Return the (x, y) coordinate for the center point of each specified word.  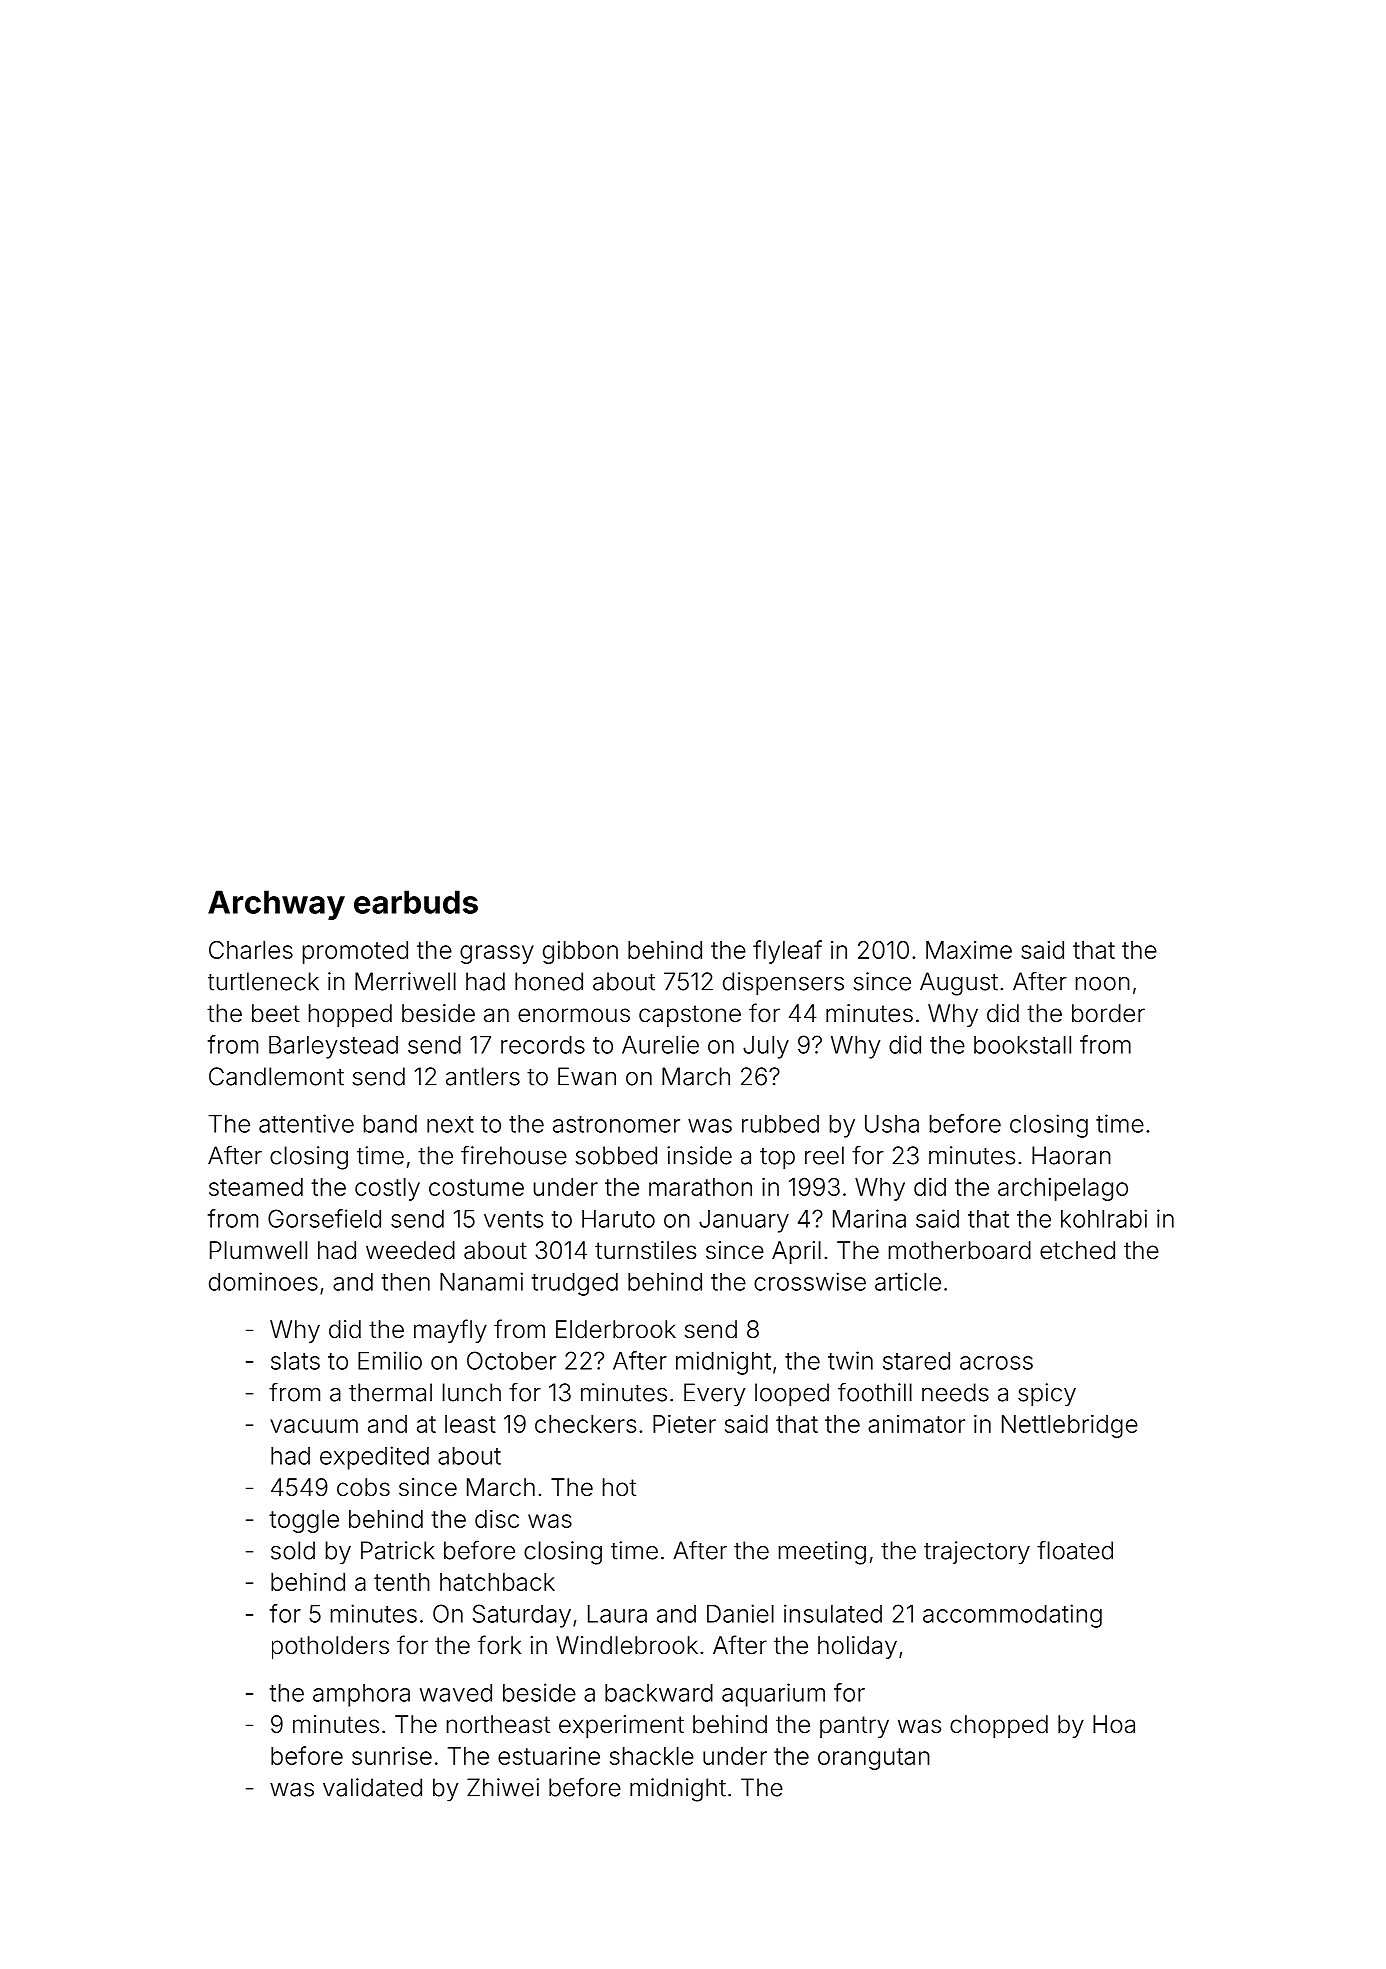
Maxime (969, 950)
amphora (361, 1695)
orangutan (874, 1759)
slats (295, 1361)
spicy (1047, 1395)
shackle (652, 1756)
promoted (355, 952)
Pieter (684, 1424)
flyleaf (787, 952)
